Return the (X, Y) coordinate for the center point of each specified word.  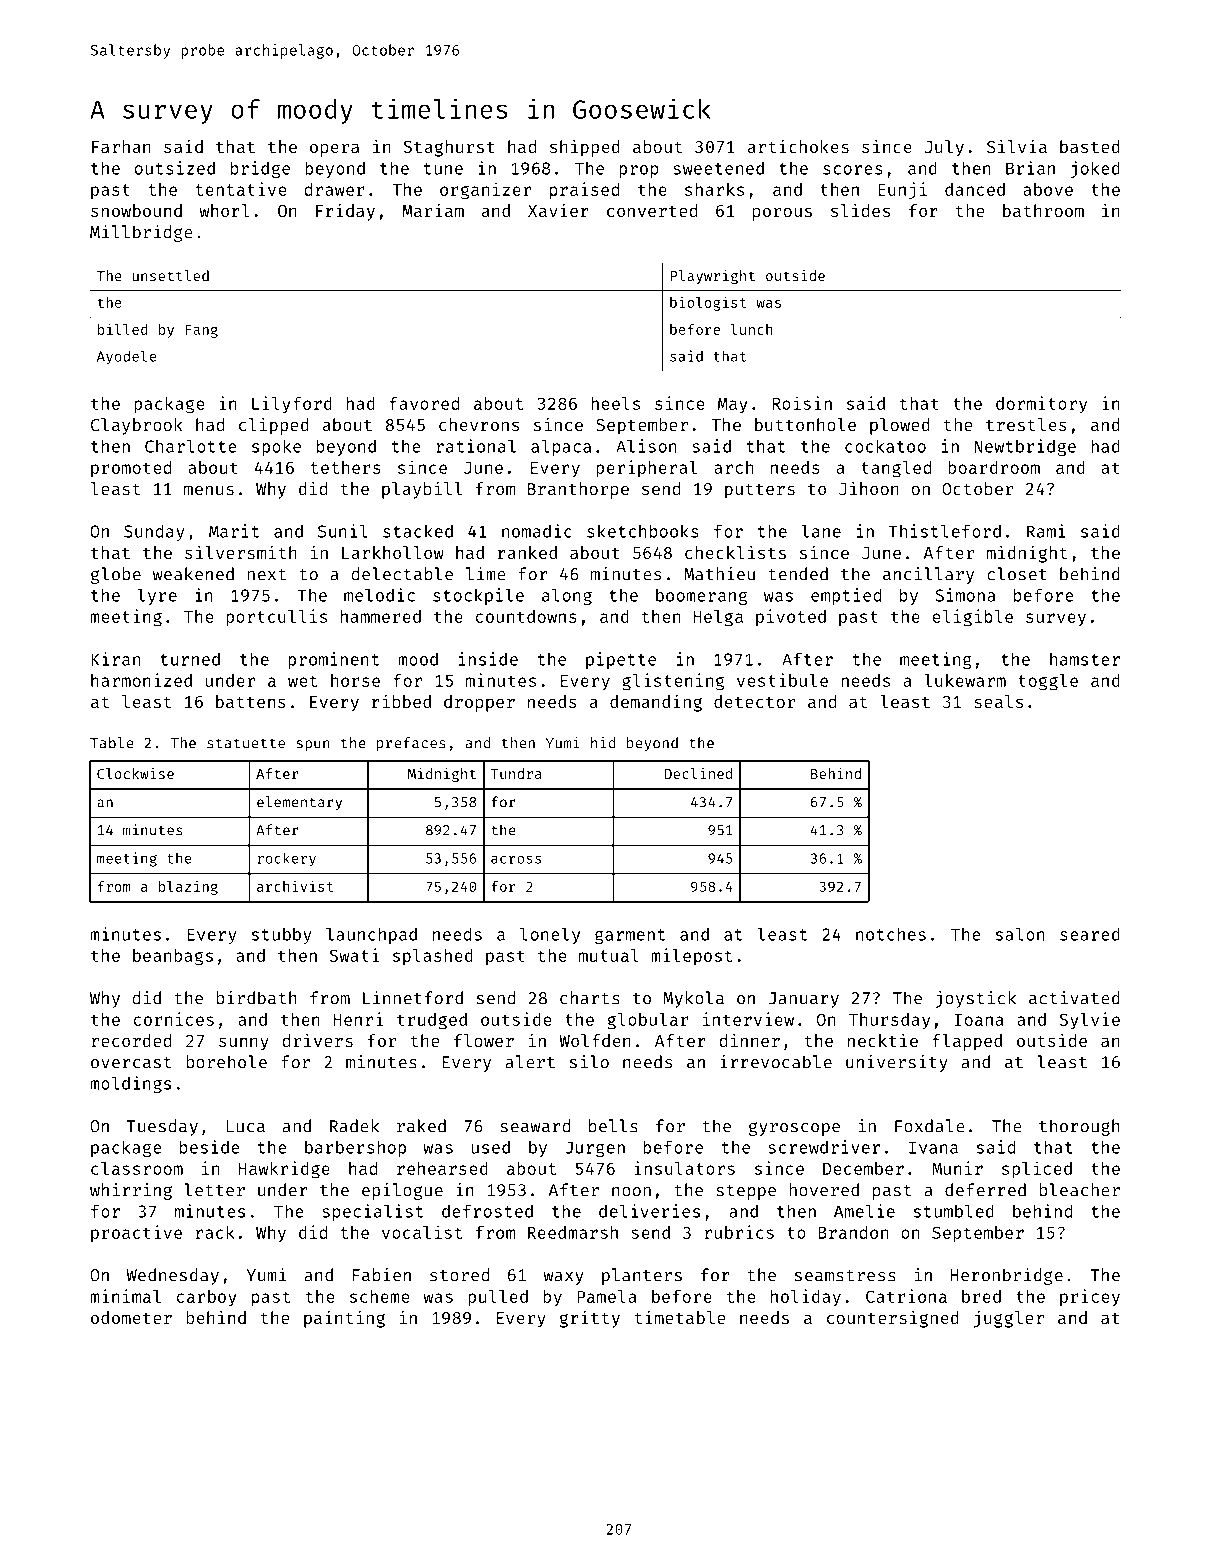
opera (334, 150)
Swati (354, 955)
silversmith (241, 552)
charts (590, 998)
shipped (585, 148)
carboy (207, 1298)
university (897, 1063)
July (944, 148)
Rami (1046, 531)
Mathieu (719, 574)
